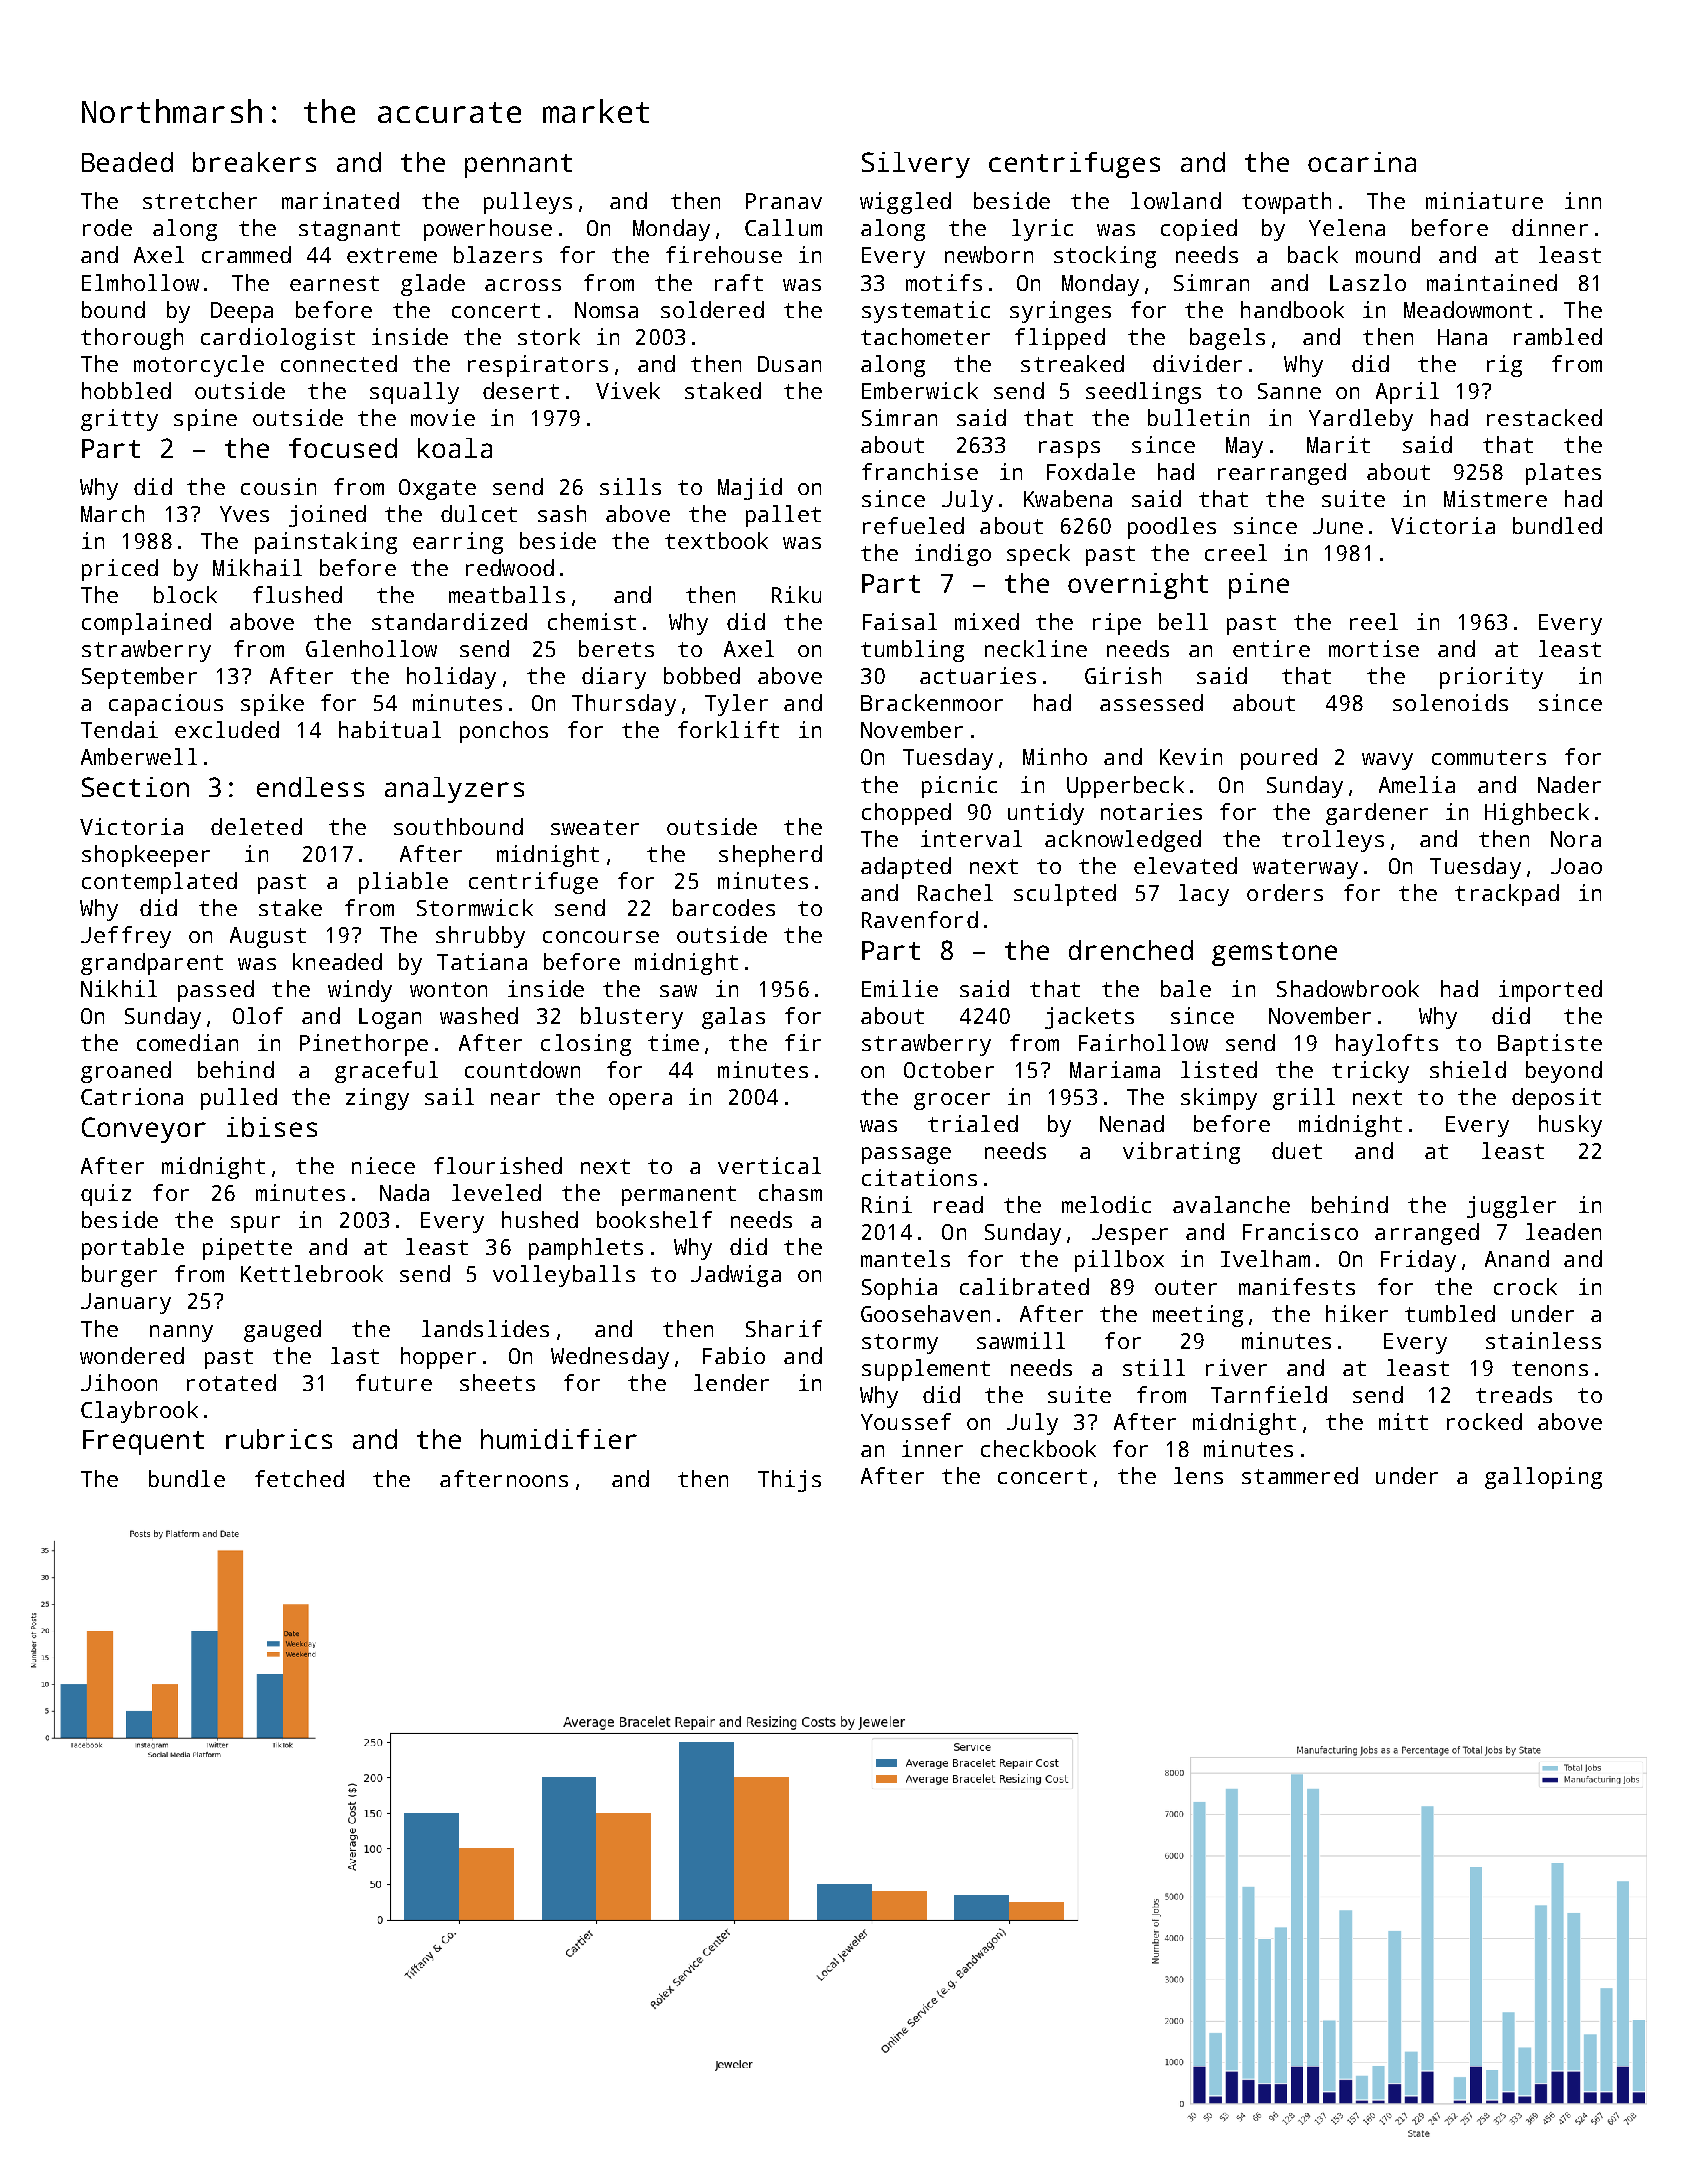 The height and width of the screenshot is (2178, 1683). What do you see at coordinates (905, 1258) in the screenshot?
I see `mantels` at bounding box center [905, 1258].
